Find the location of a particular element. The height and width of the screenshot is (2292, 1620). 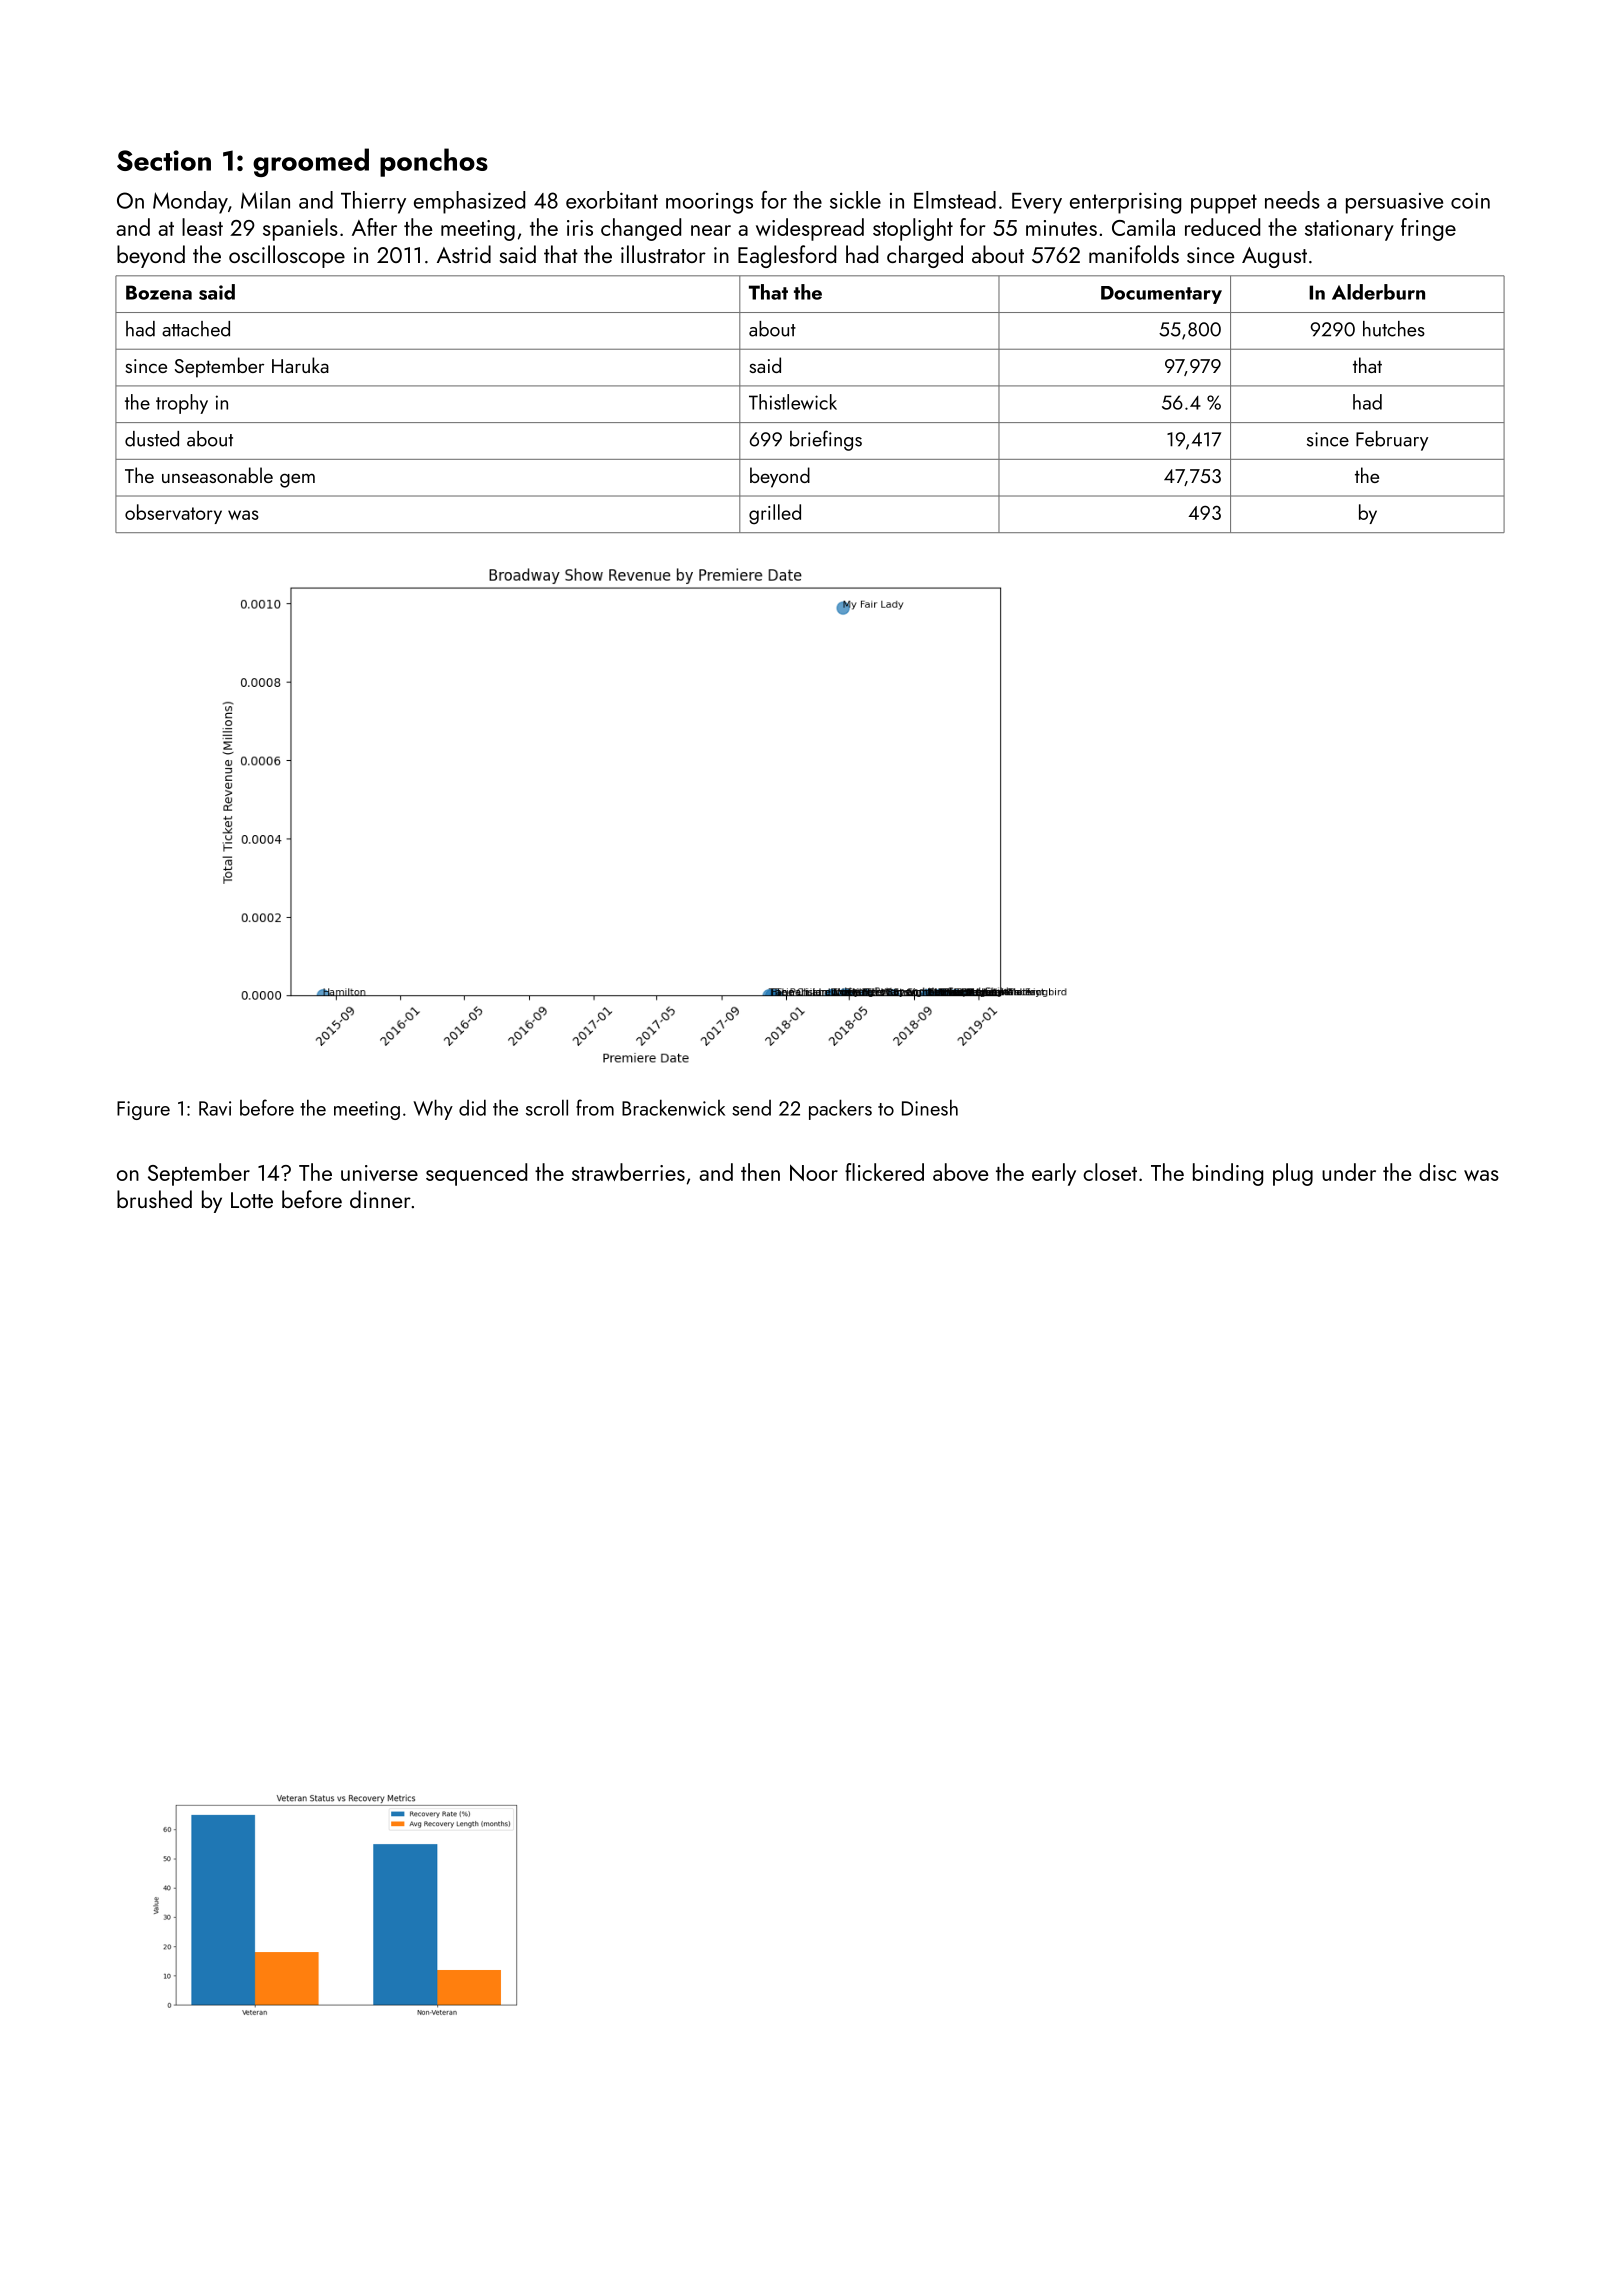

grilled is located at coordinates (775, 514).
